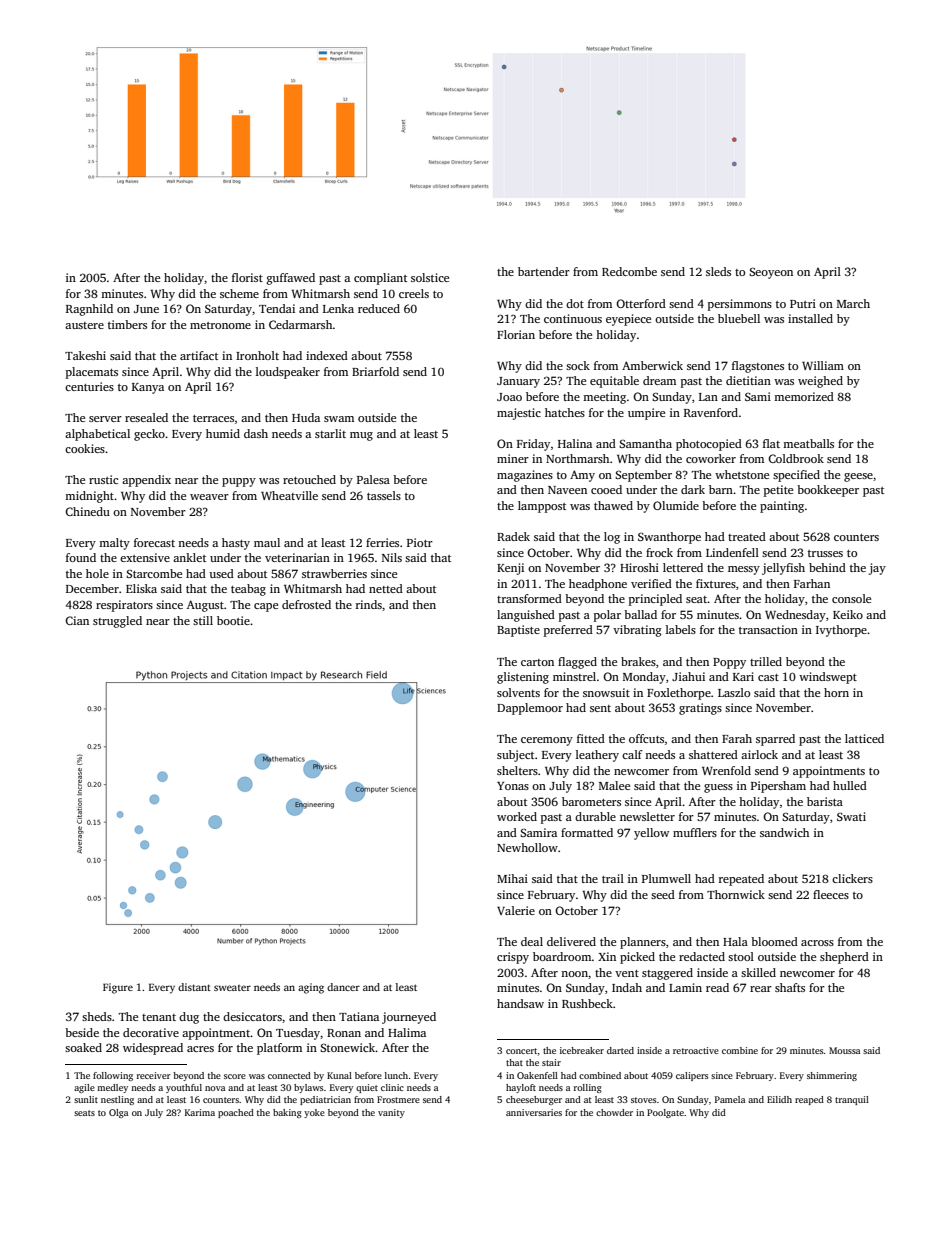 Image resolution: width=952 pixels, height=1233 pixels. I want to click on rinds, so click(369, 604).
